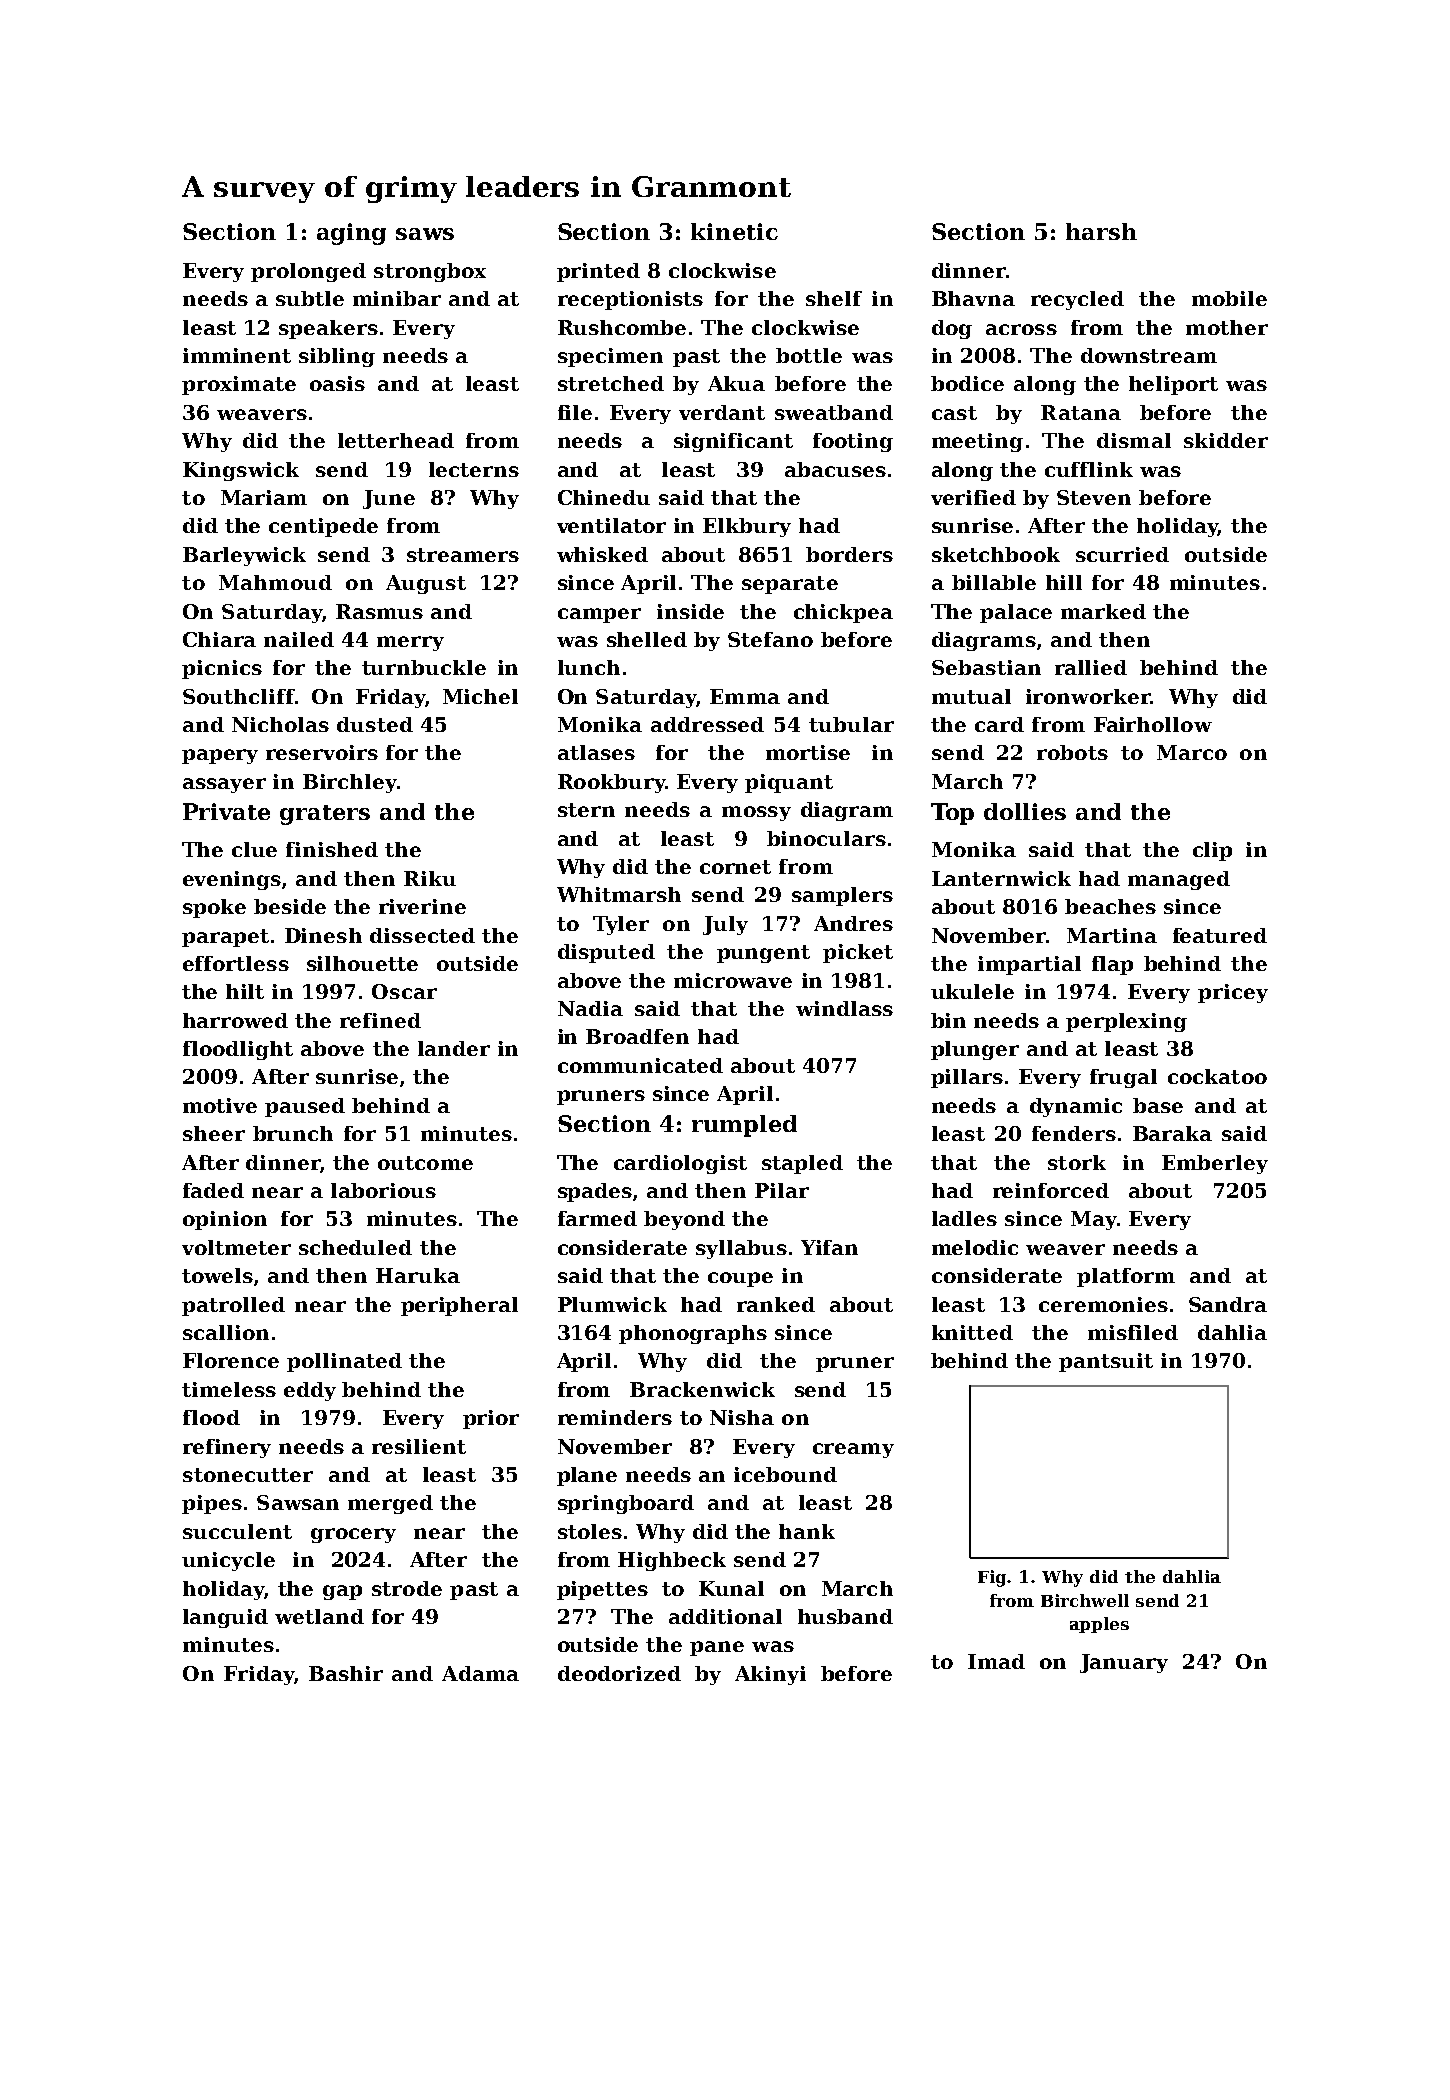 The width and height of the page is (1450, 2100). What do you see at coordinates (1153, 724) in the page?
I see `Fairhollow` at bounding box center [1153, 724].
